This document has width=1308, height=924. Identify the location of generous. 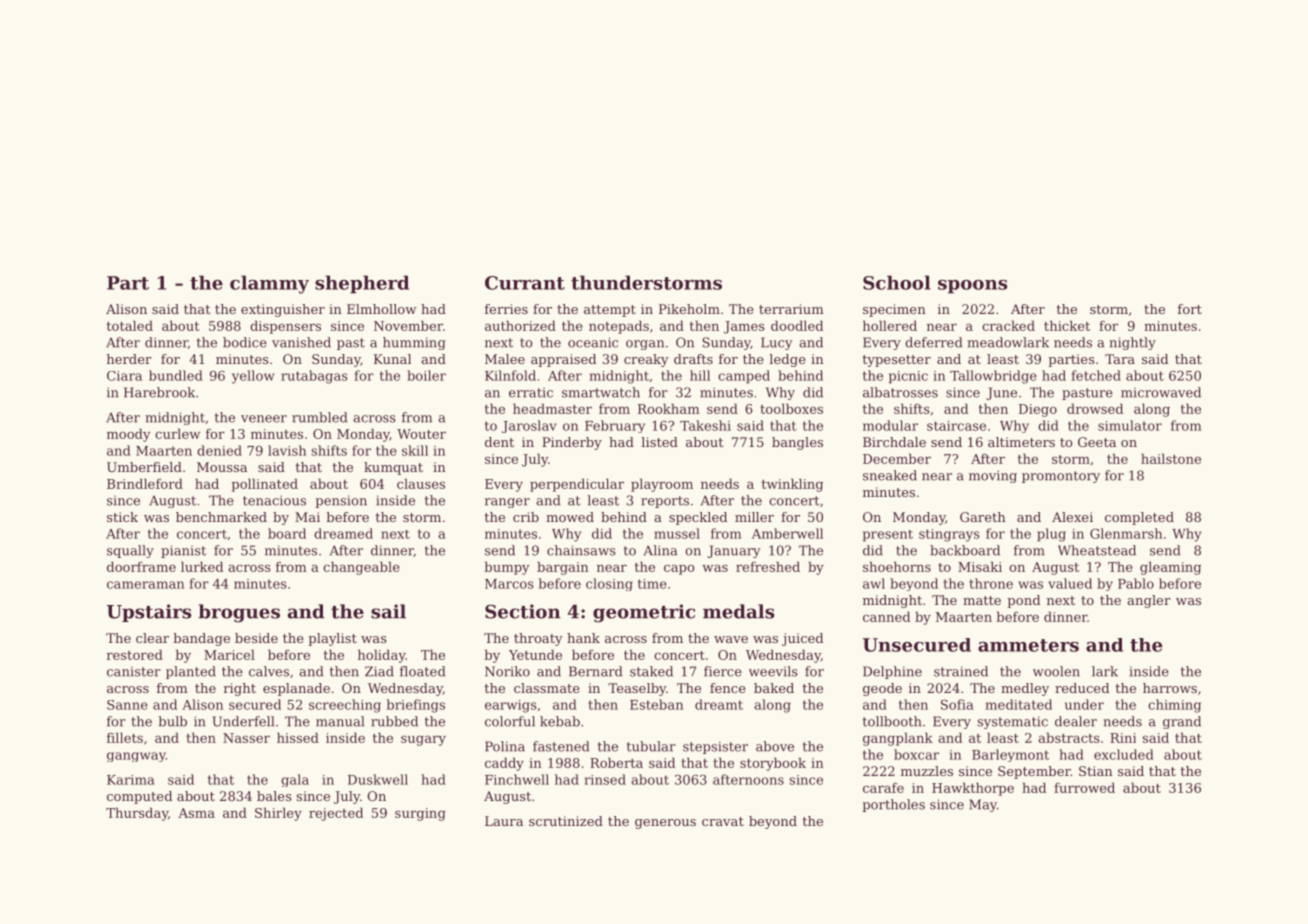
(665, 824).
